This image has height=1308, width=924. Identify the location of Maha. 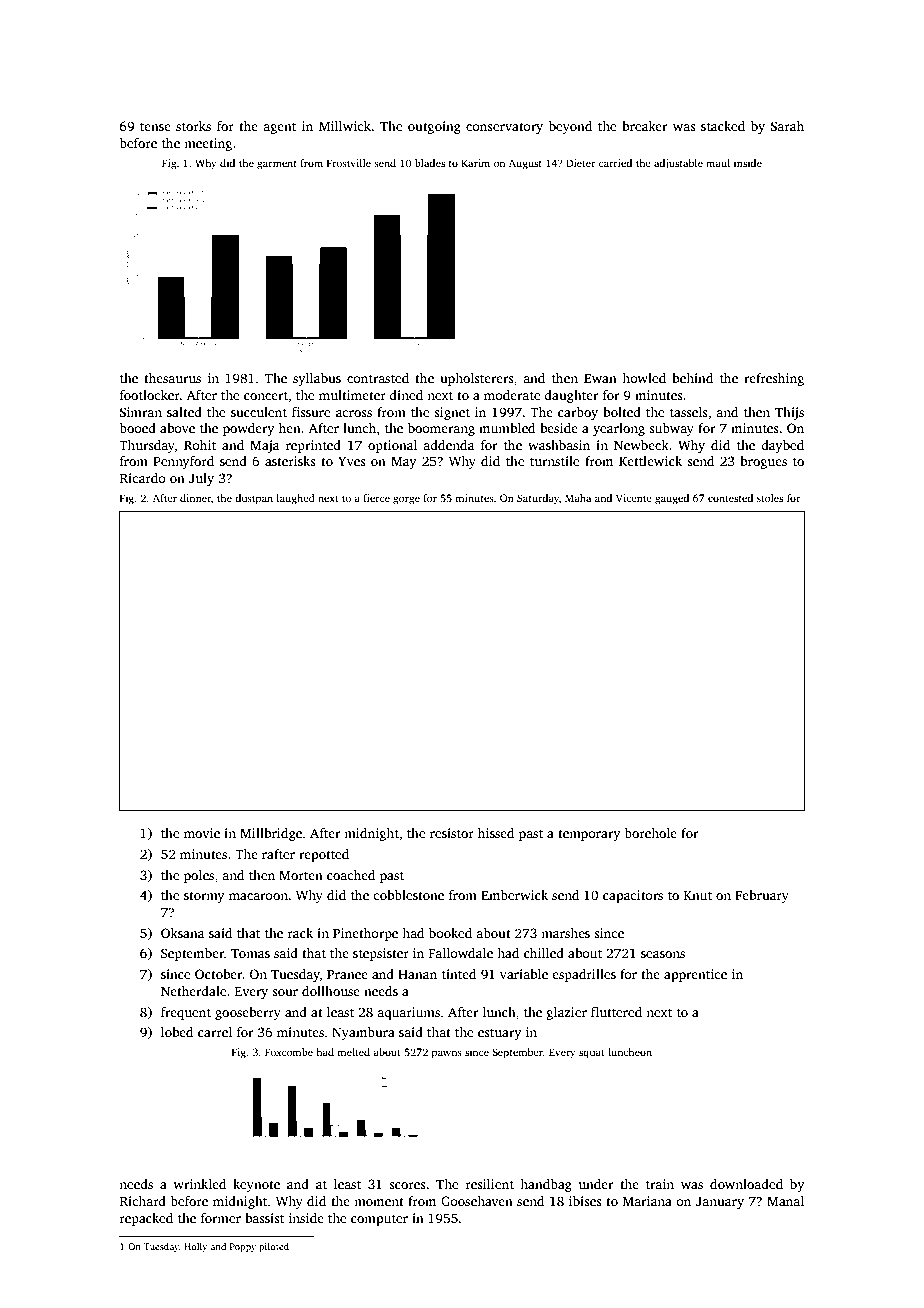
(578, 498).
